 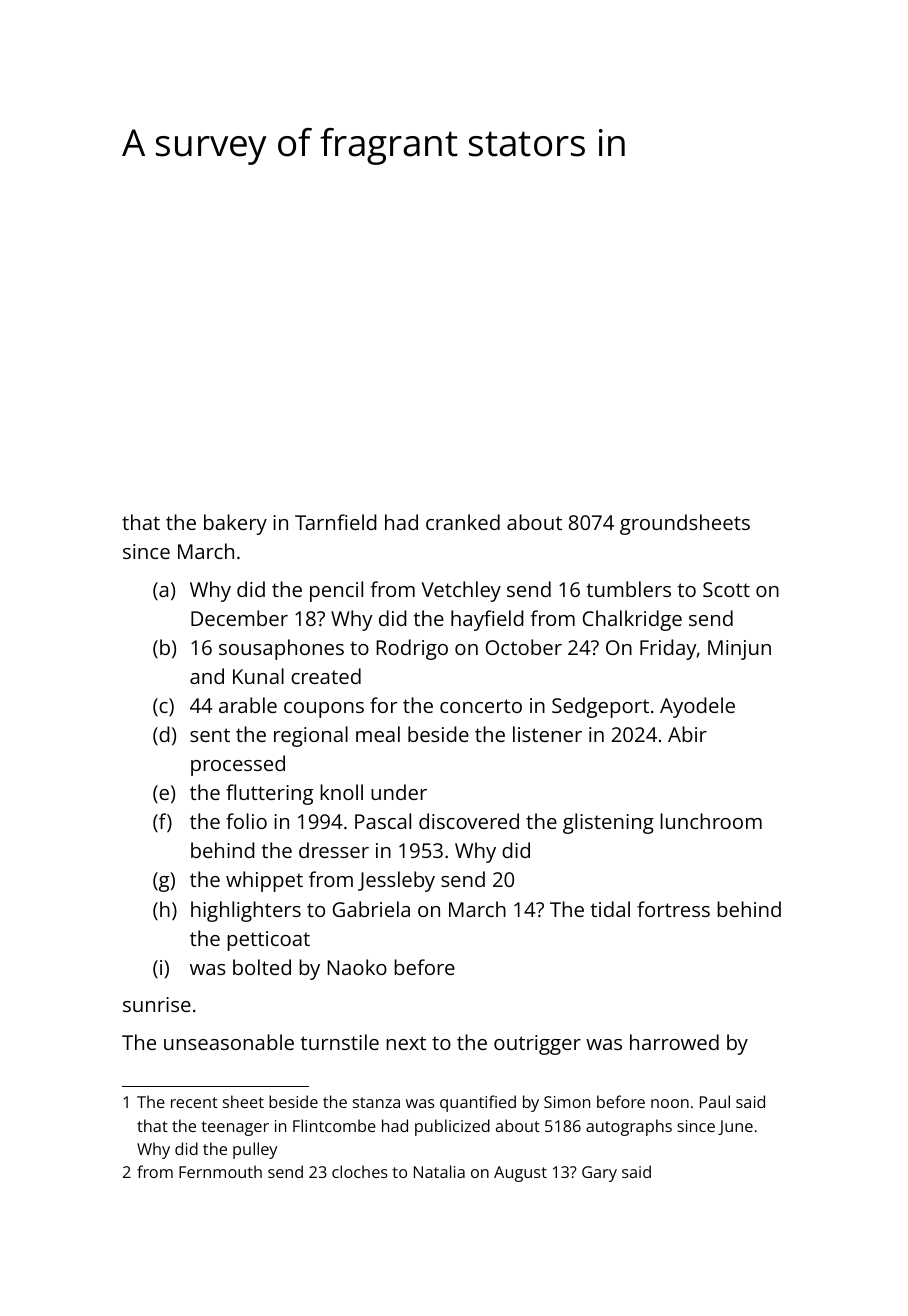 What do you see at coordinates (487, 620) in the screenshot?
I see `hayfield` at bounding box center [487, 620].
